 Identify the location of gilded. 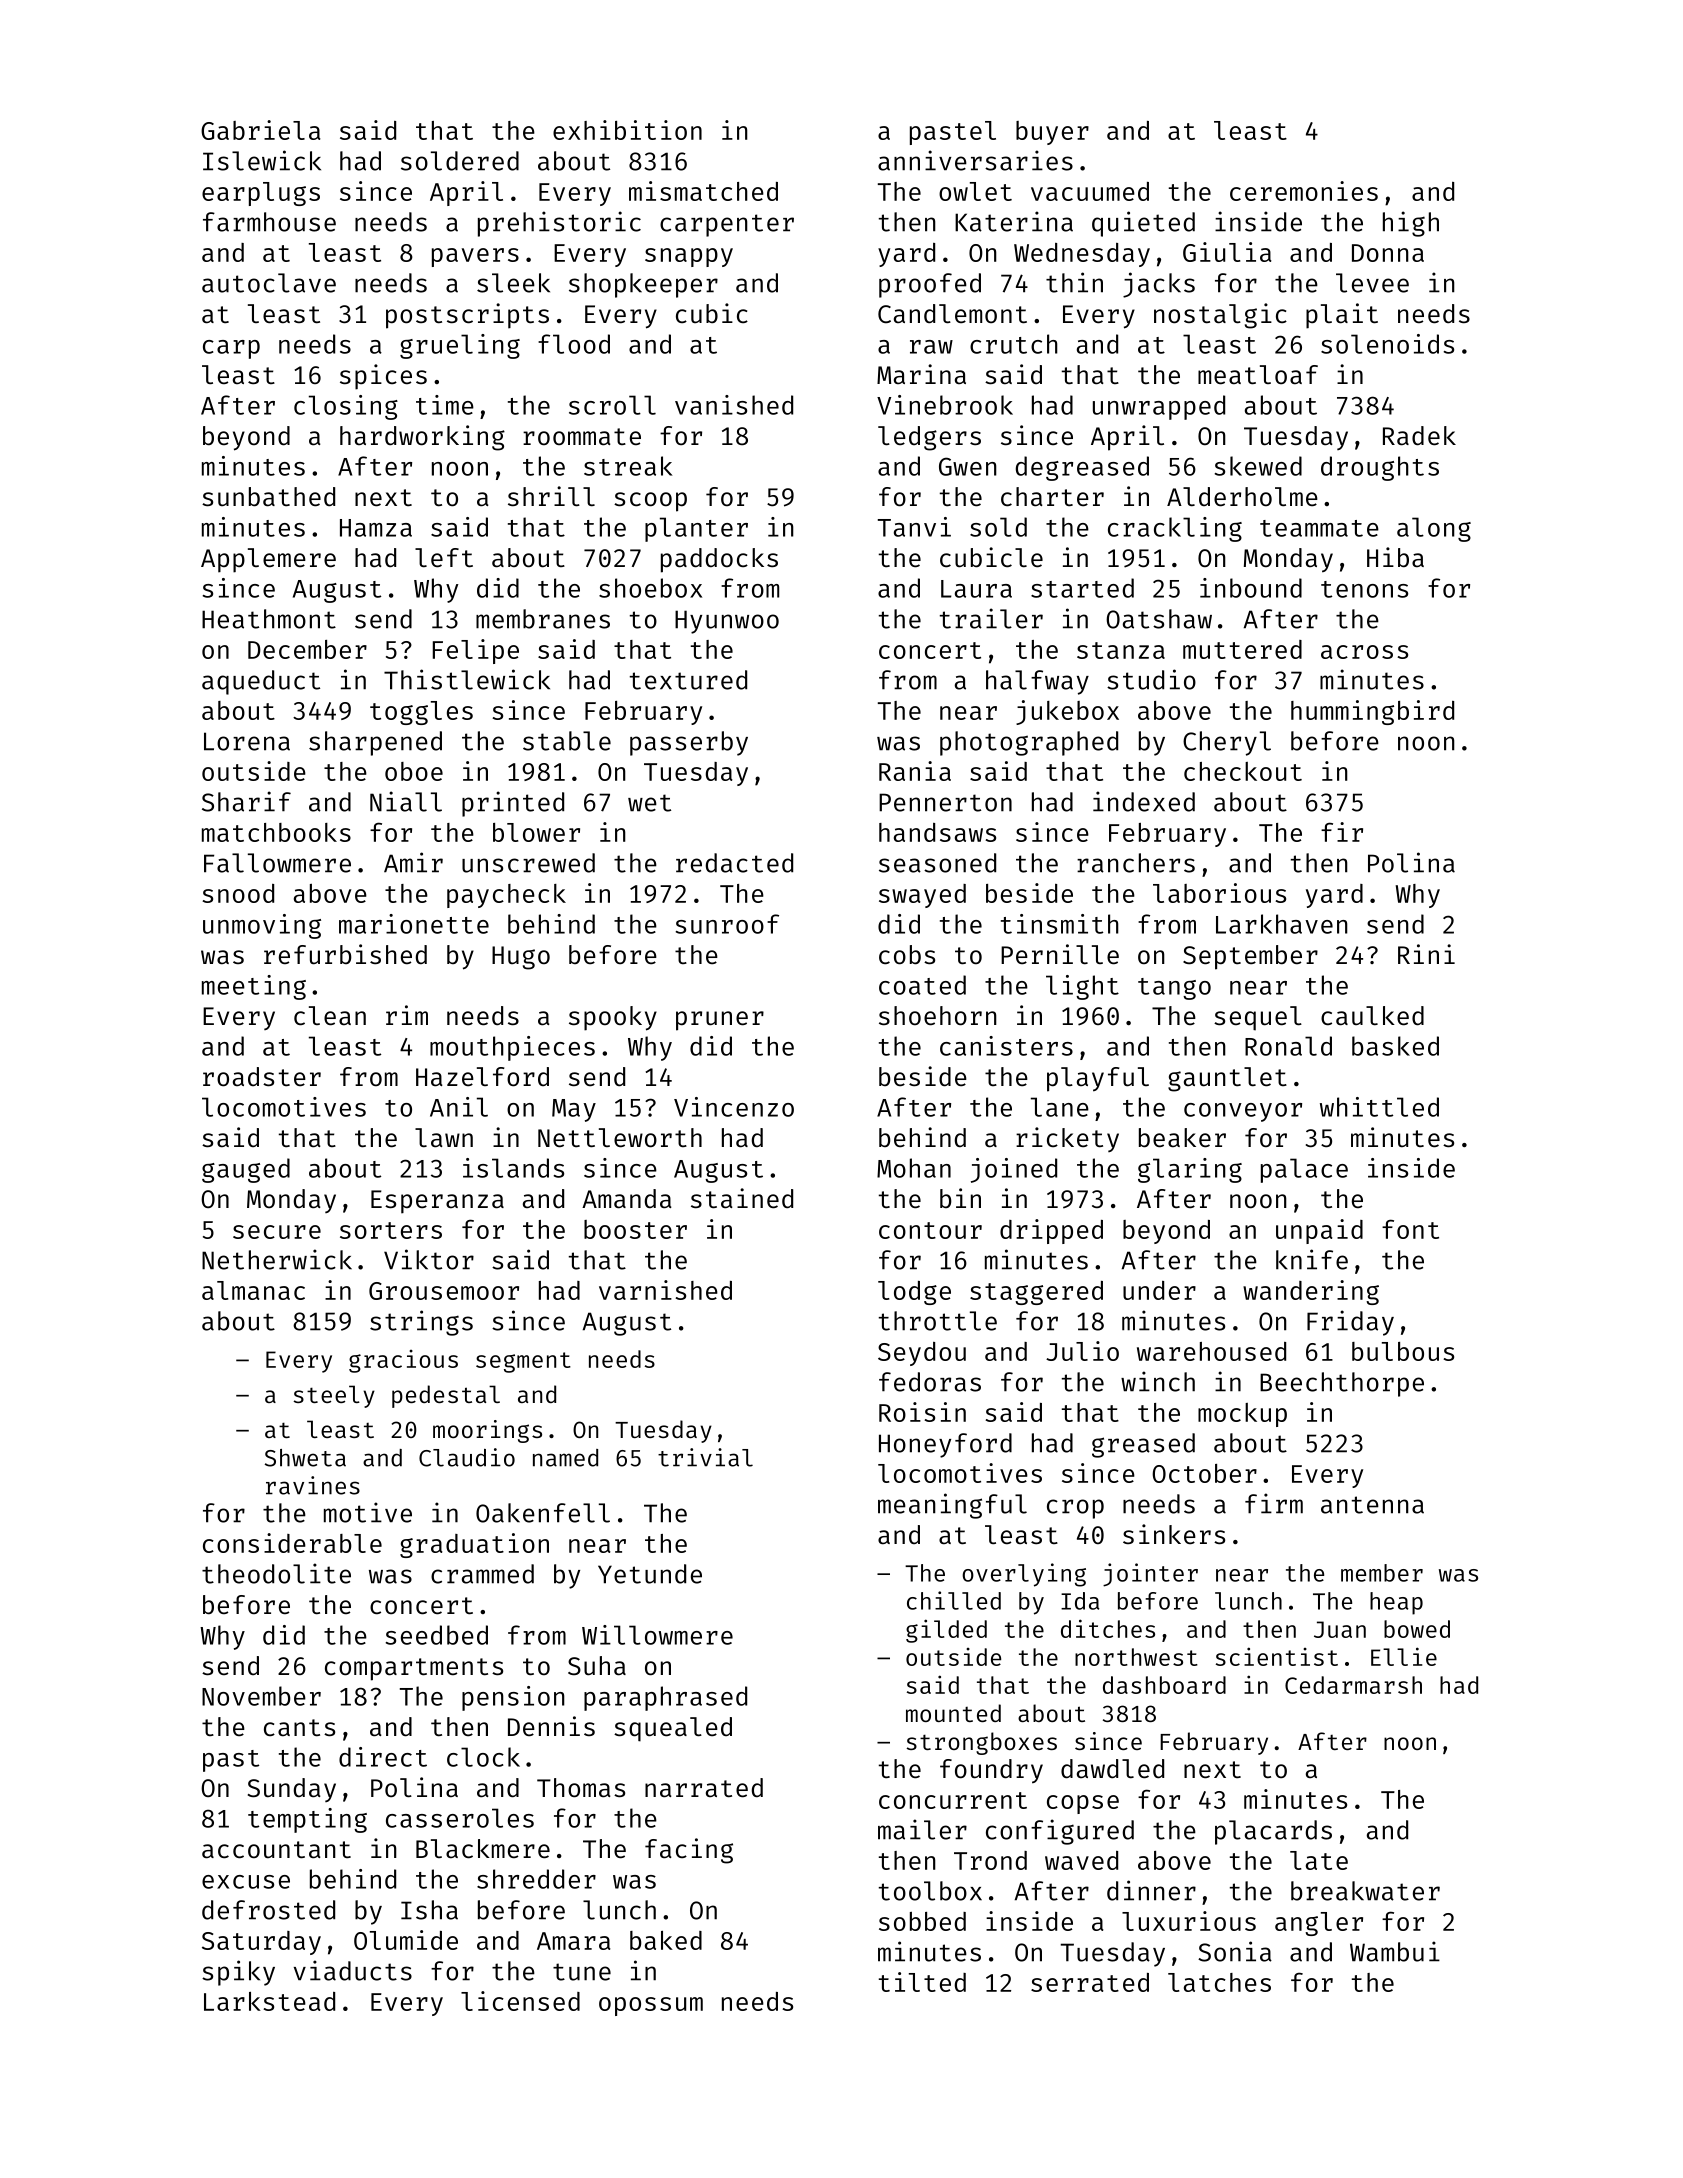
(946, 1631).
